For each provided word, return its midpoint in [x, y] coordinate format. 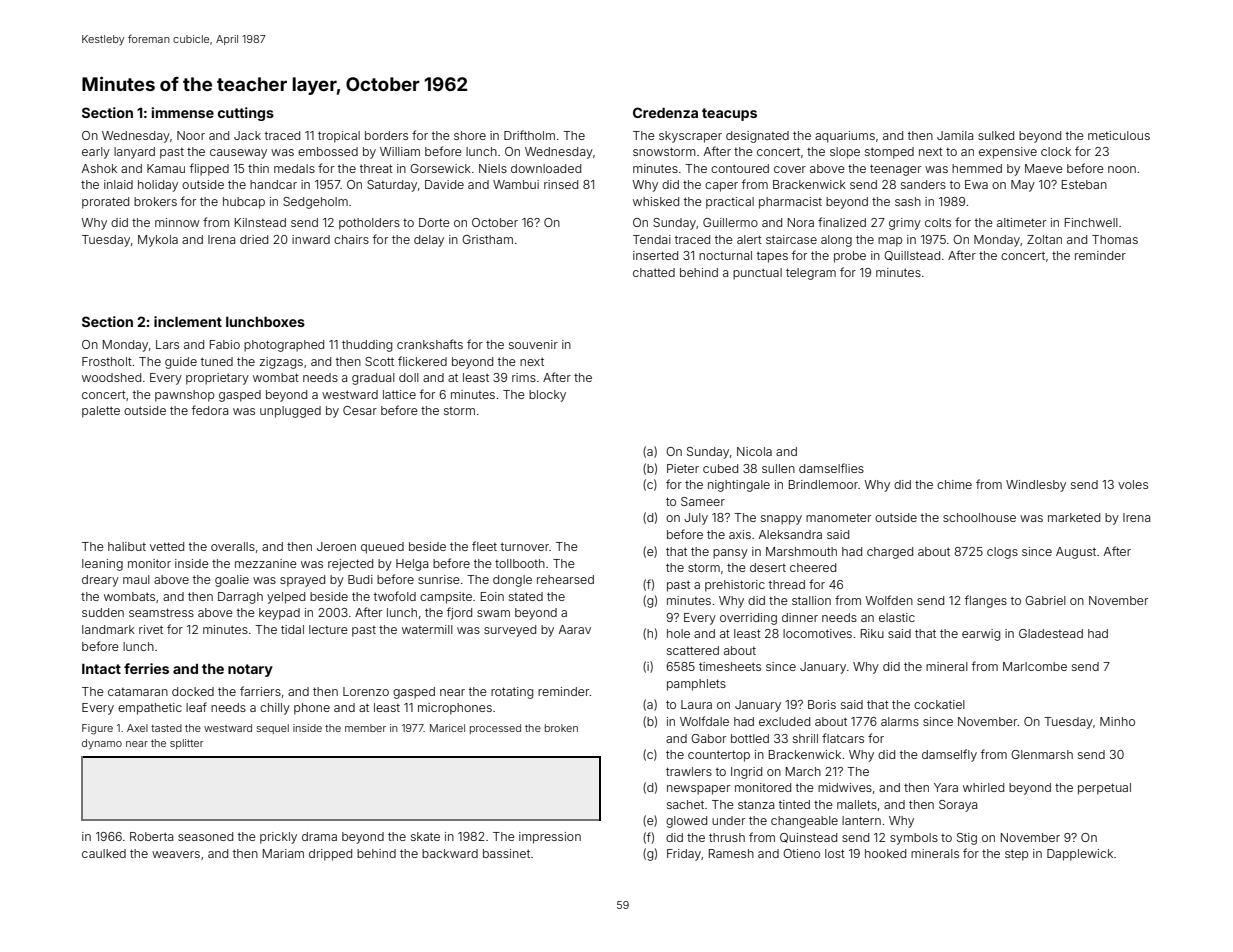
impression [550, 838]
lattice [399, 394]
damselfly [949, 755]
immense [183, 112]
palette [101, 412]
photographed [284, 346]
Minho [1117, 721]
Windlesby [1036, 486]
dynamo [102, 744]
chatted [654, 272]
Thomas [1115, 239]
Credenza [665, 112]
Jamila [955, 135]
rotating [512, 693]
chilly [275, 709]
